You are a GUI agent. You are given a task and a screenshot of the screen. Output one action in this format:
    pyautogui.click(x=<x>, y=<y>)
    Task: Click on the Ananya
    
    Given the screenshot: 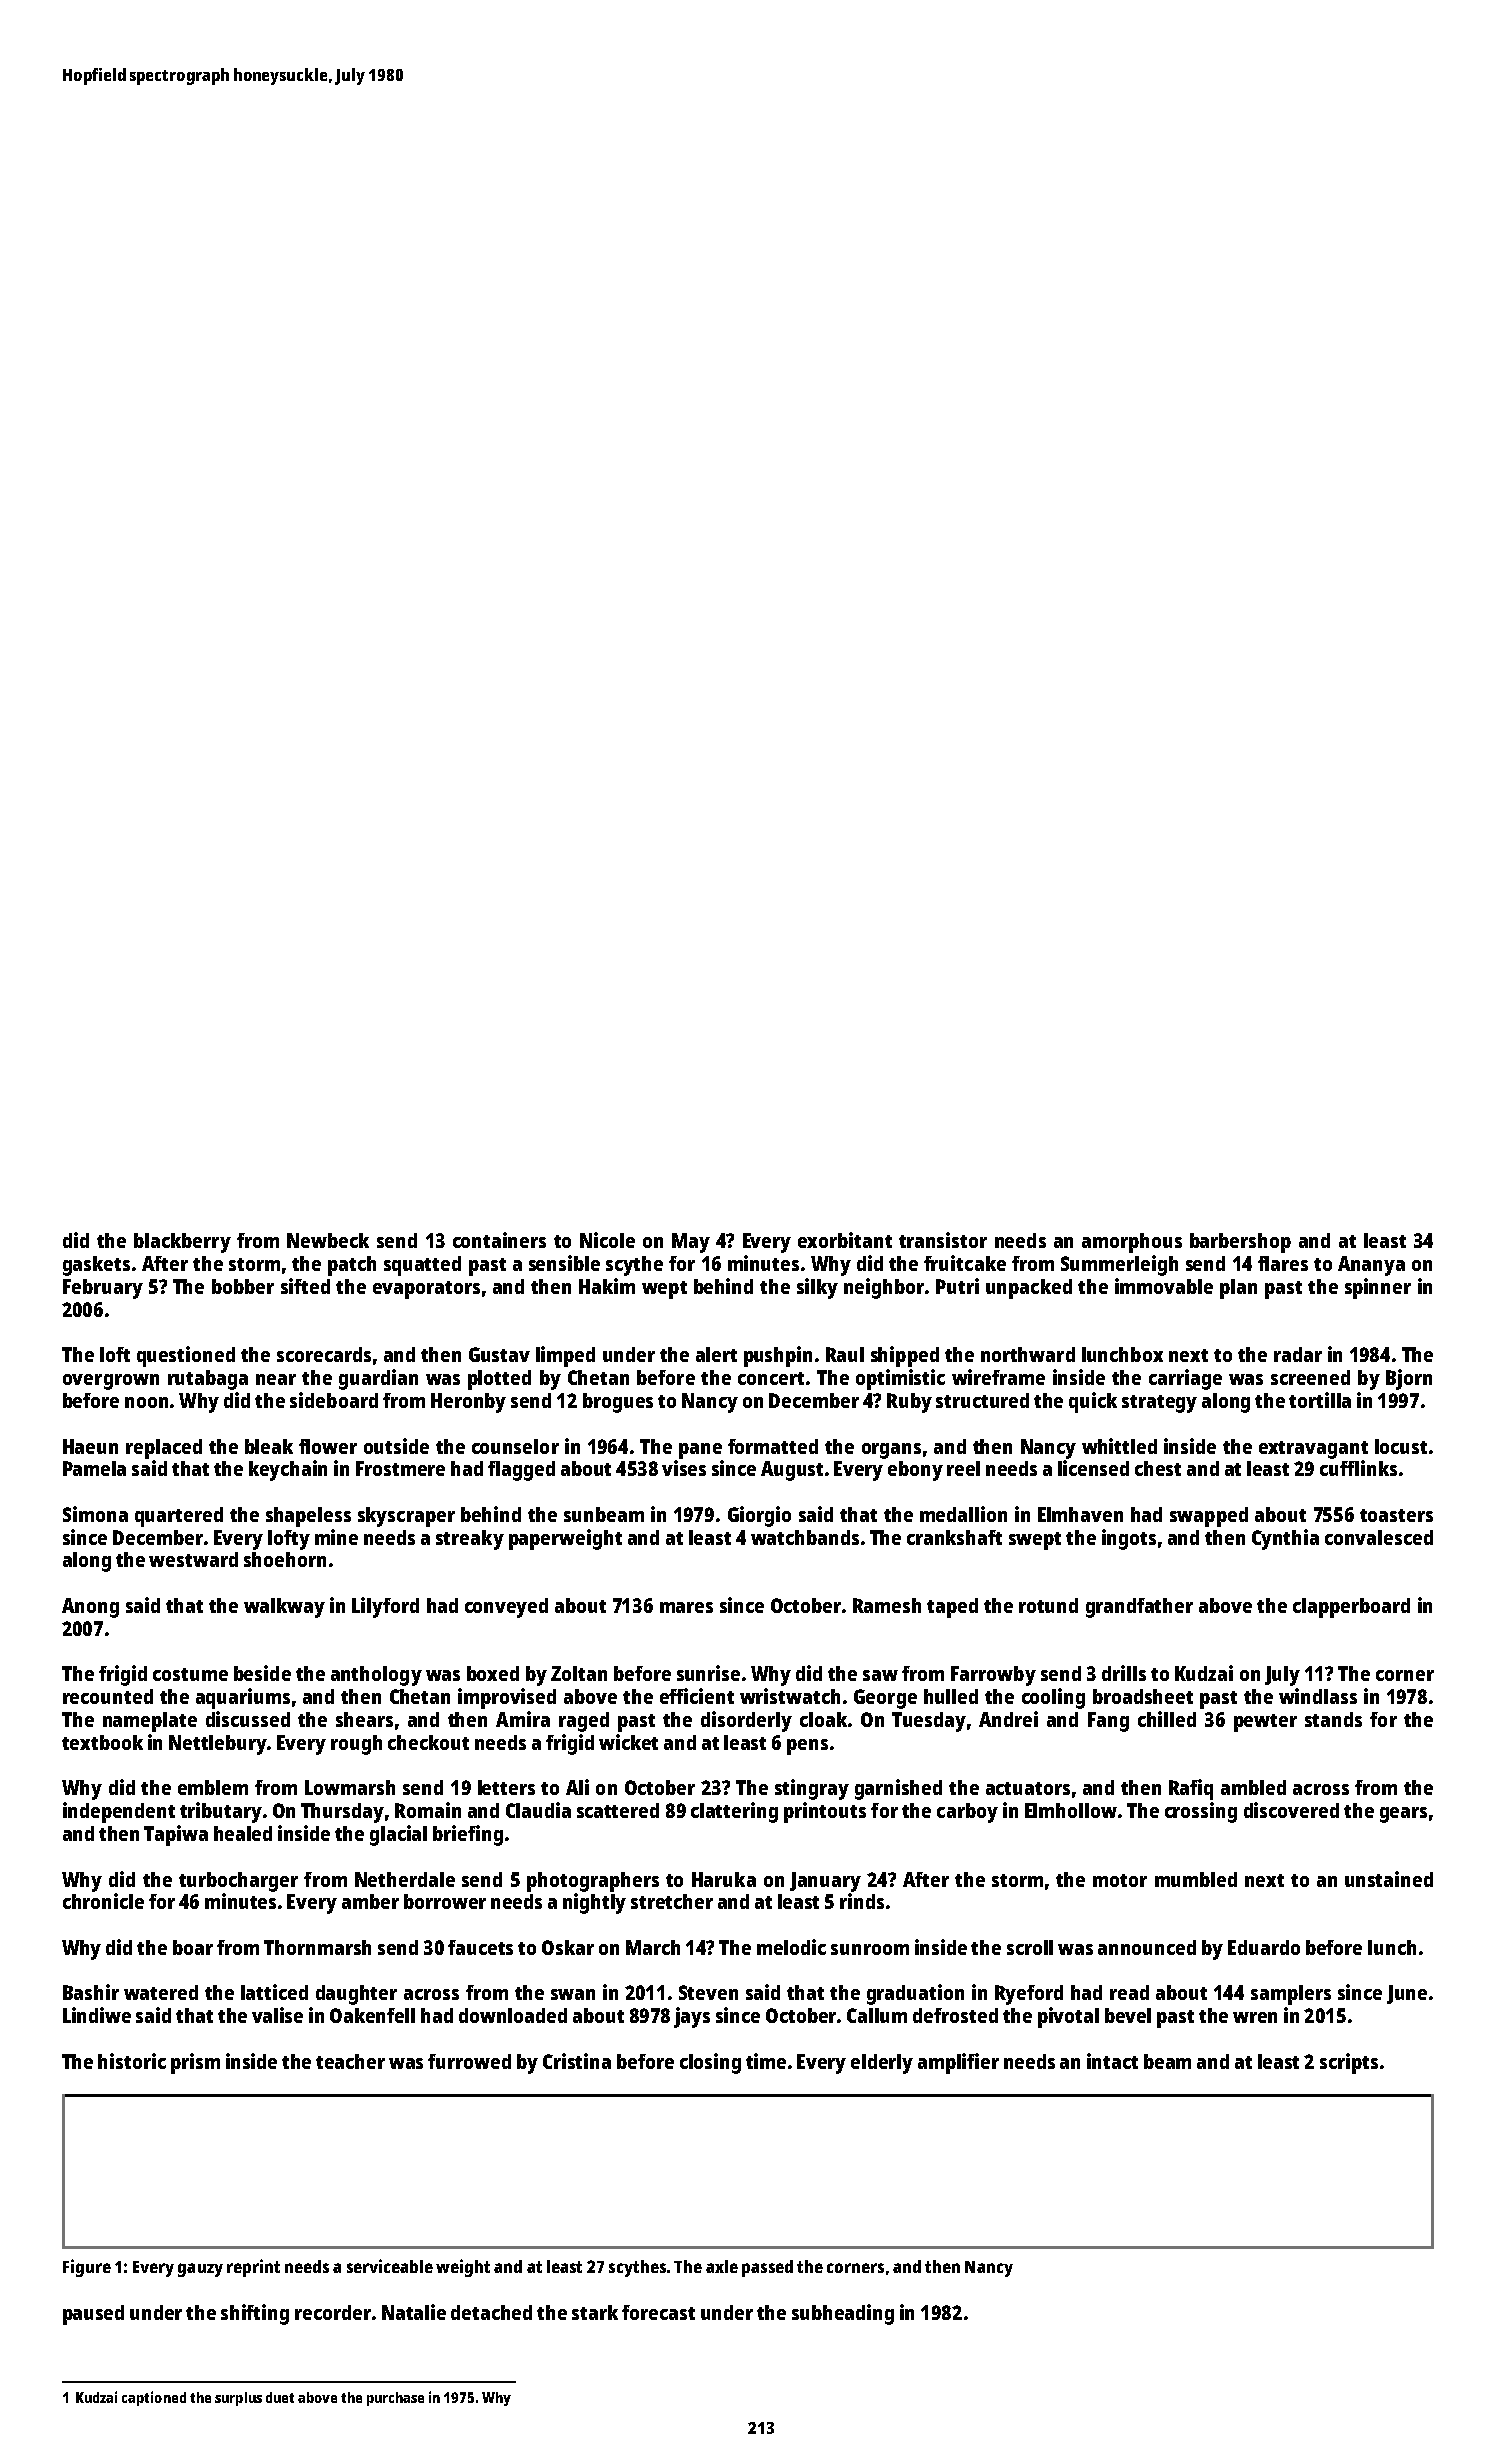 What is the action you would take?
    pyautogui.click(x=1371, y=1266)
